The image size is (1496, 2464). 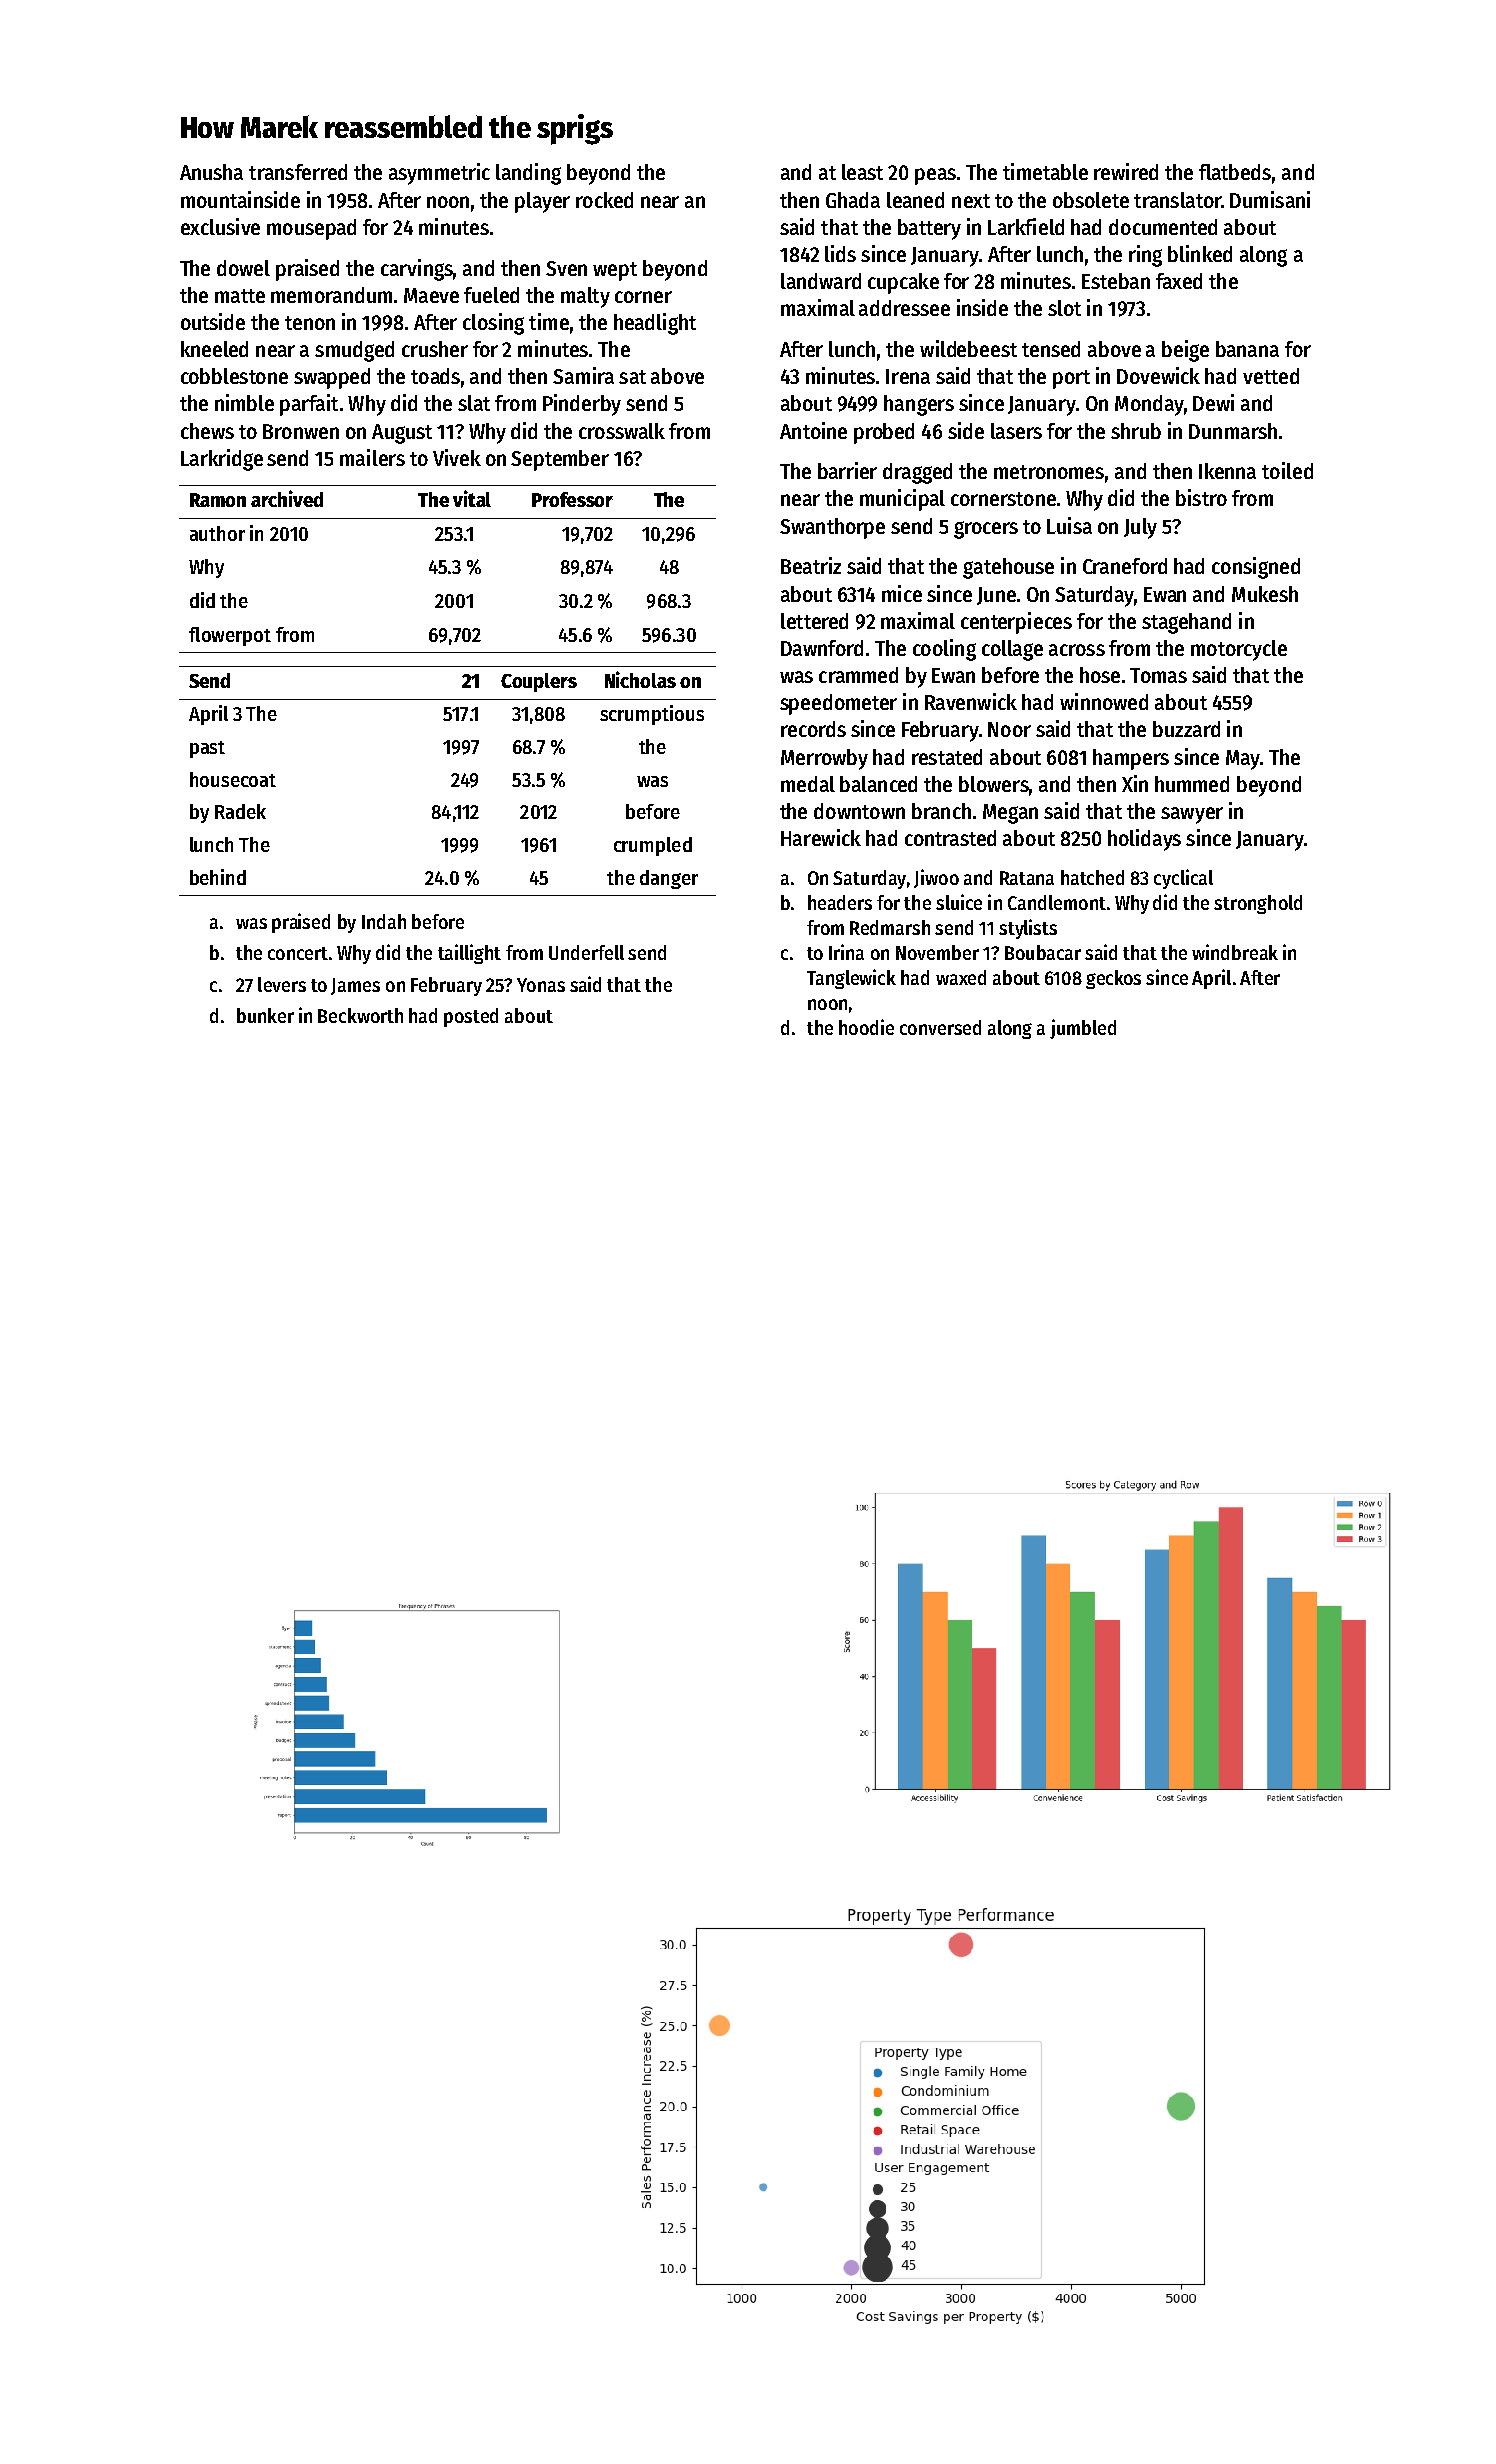 I want to click on vital, so click(x=472, y=498).
